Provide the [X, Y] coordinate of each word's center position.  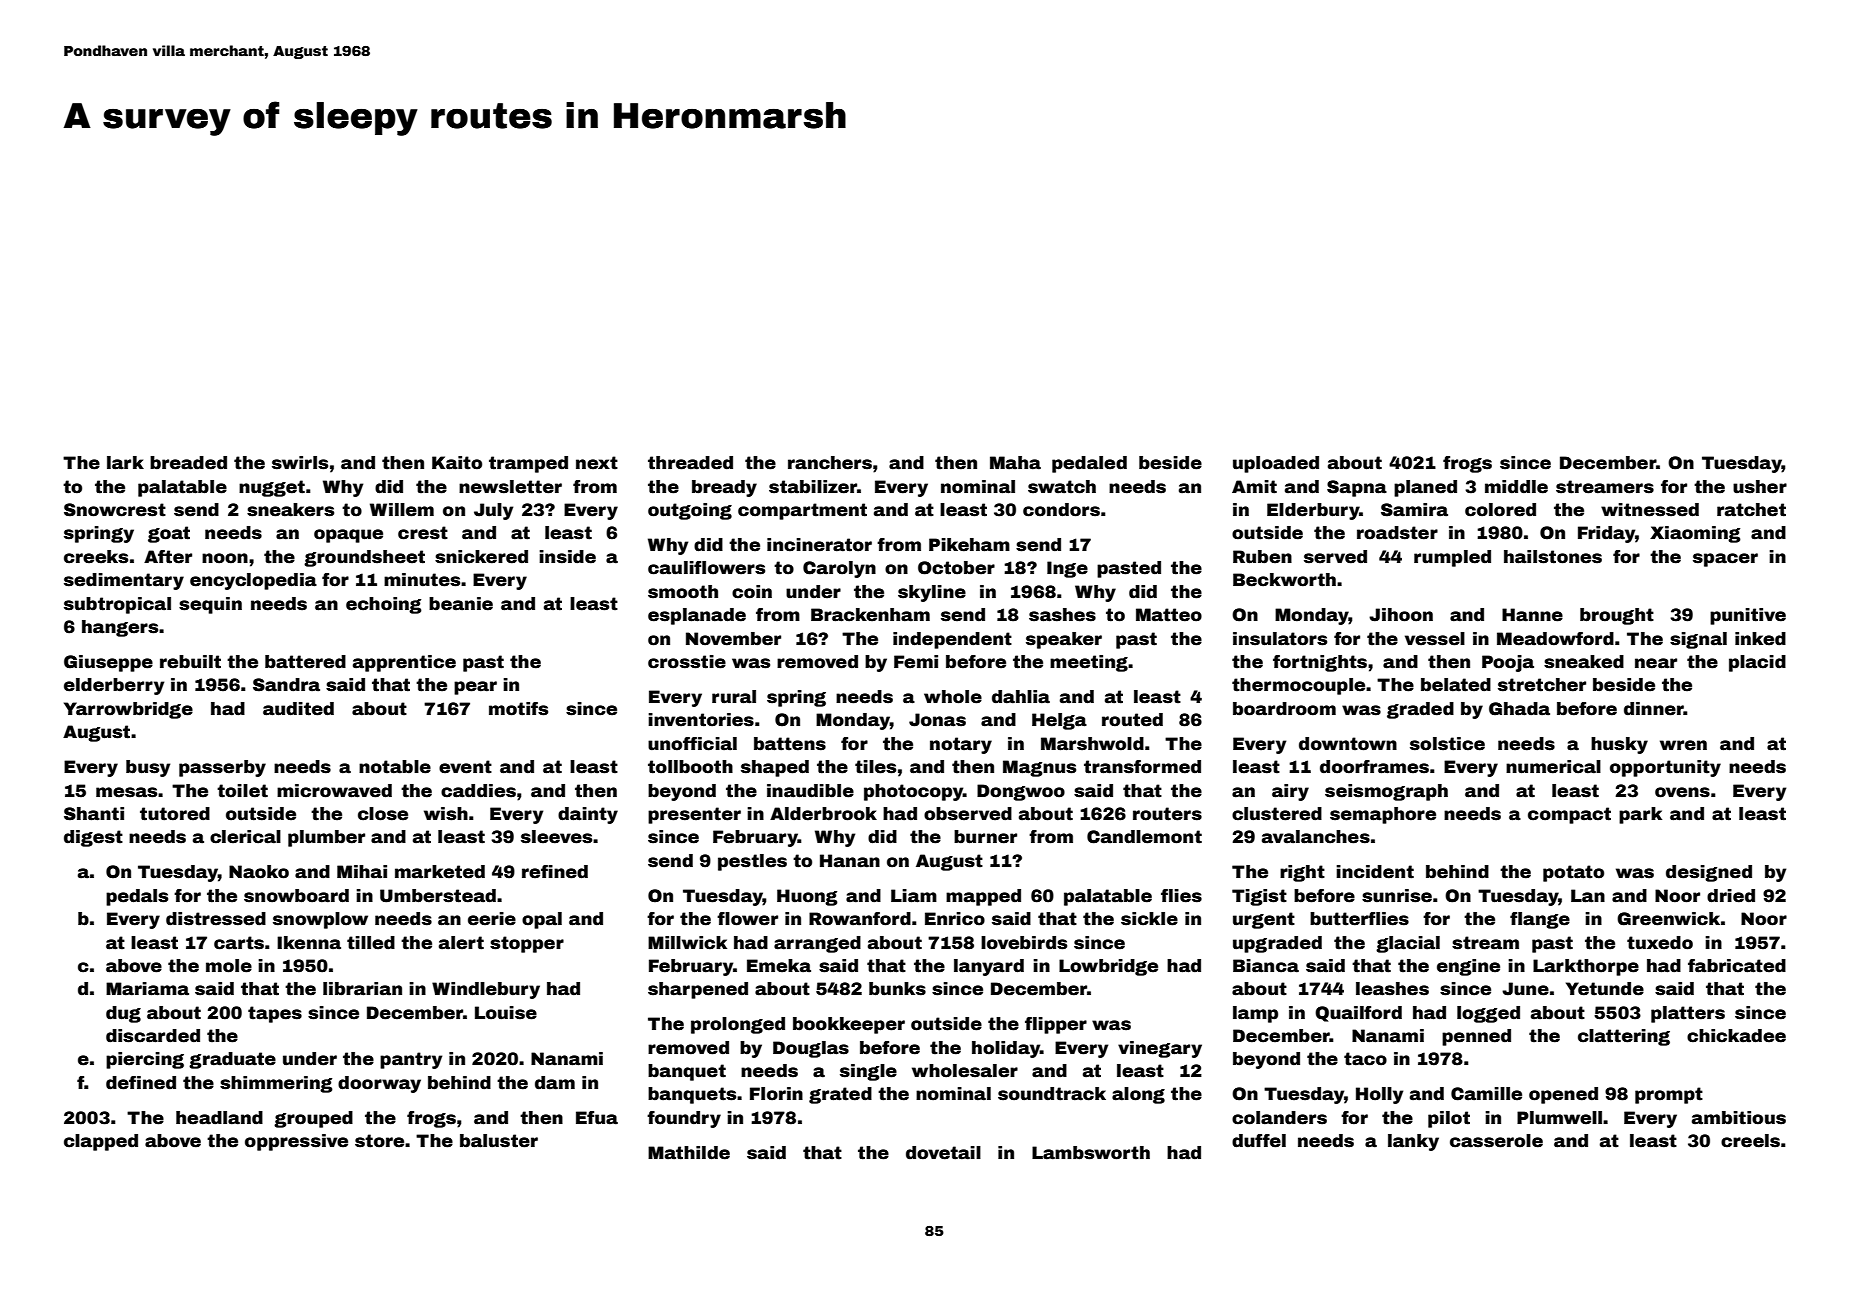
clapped [101, 1142]
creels [1750, 1141]
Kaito [457, 463]
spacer [1725, 560]
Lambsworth [1091, 1153]
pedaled [1089, 464]
